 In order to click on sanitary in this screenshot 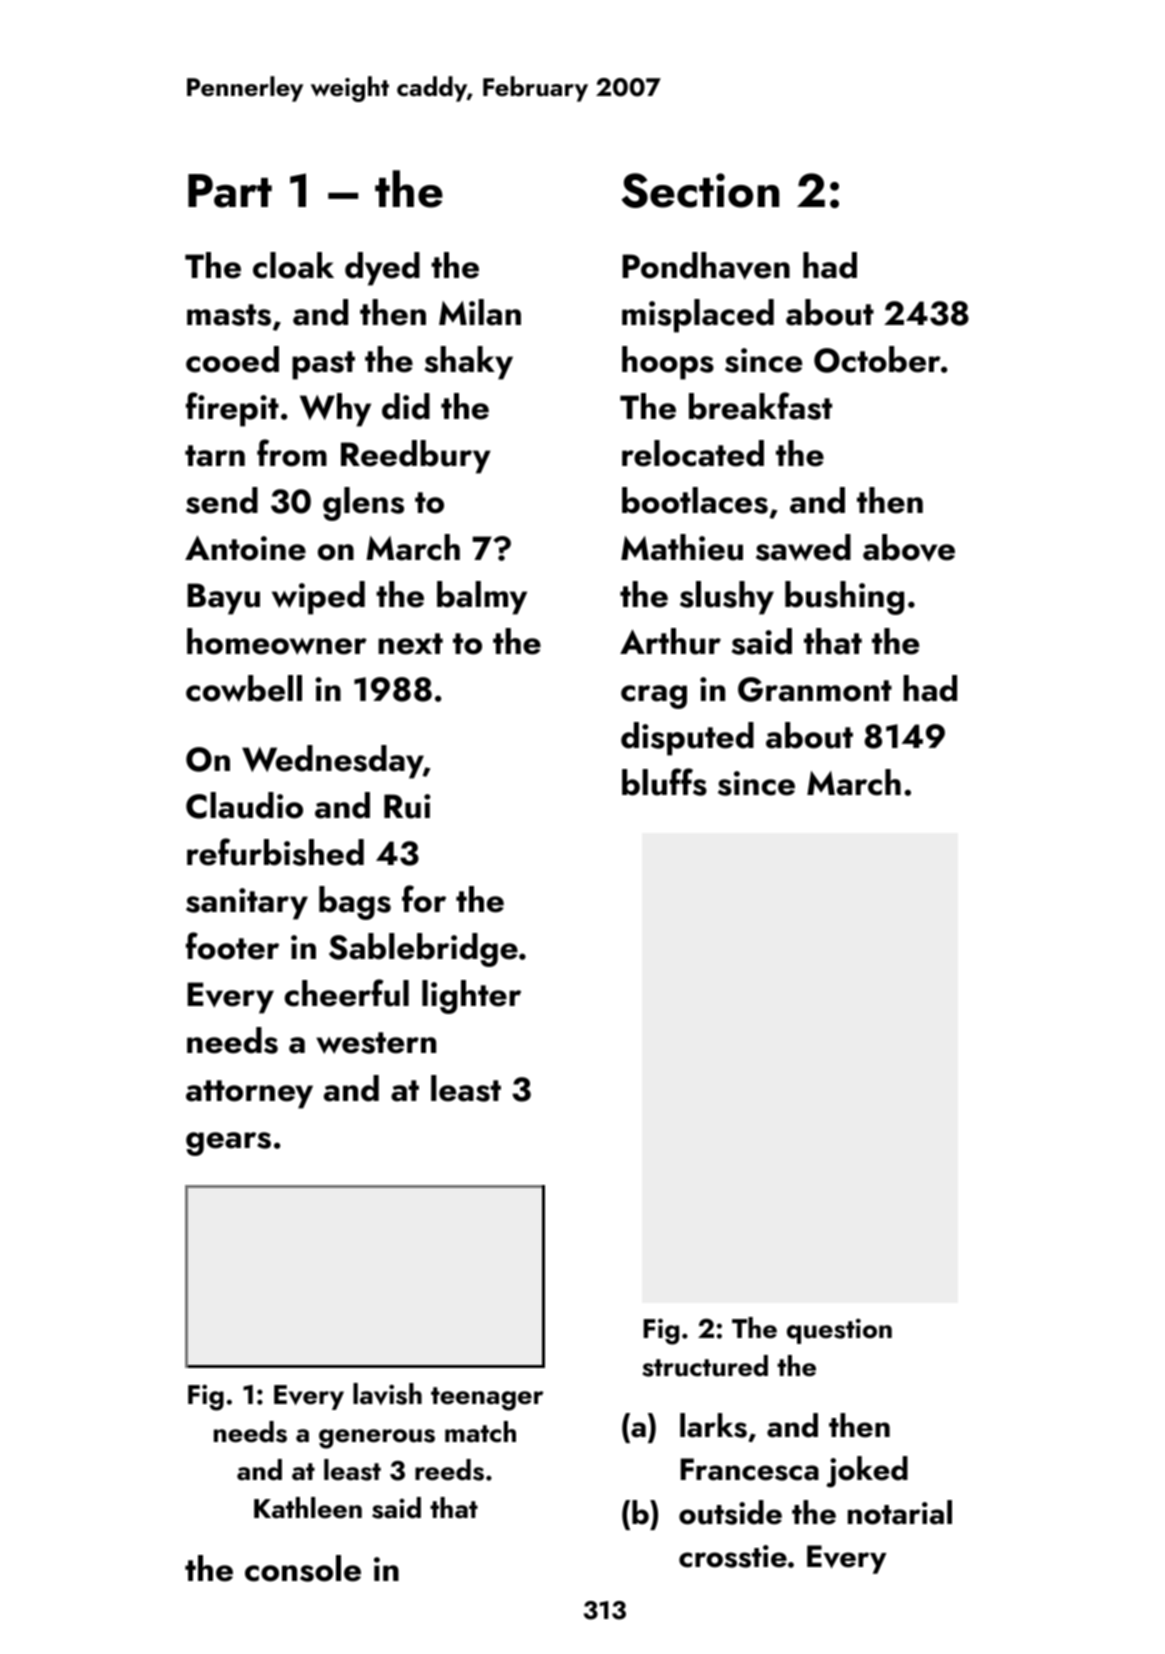, I will do `click(247, 904)`.
